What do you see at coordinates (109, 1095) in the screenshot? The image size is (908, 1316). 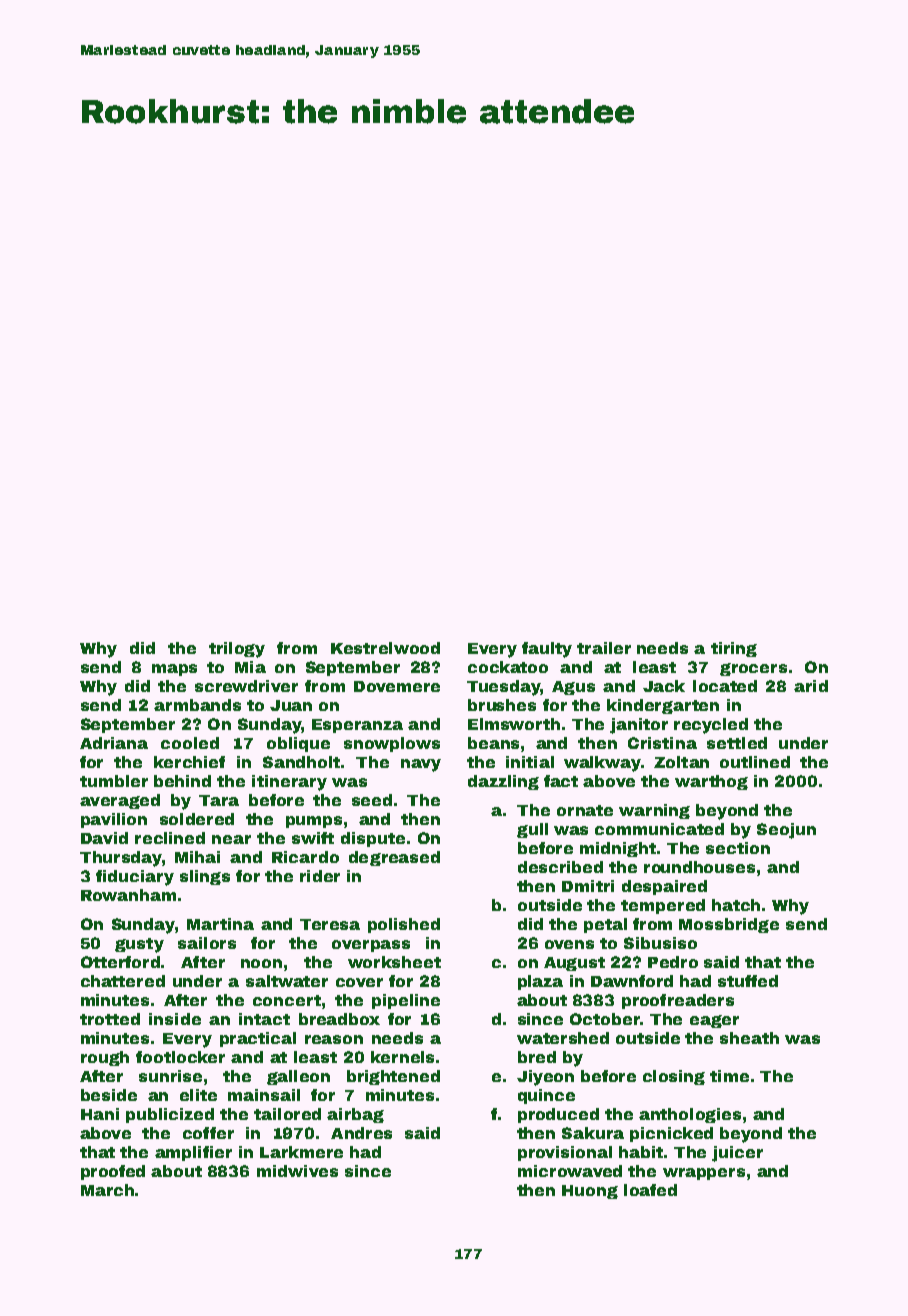 I see `beside` at bounding box center [109, 1095].
